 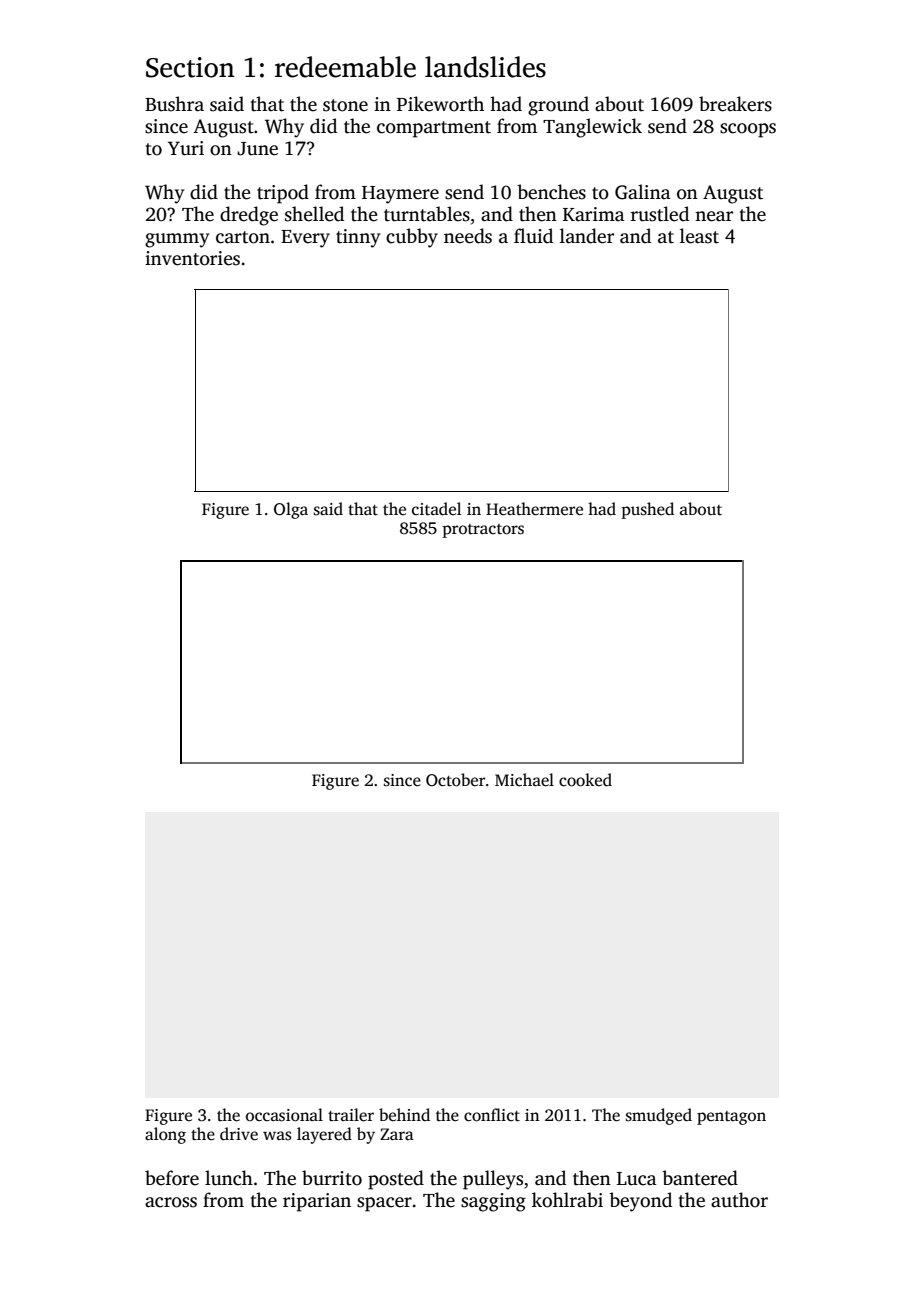 What do you see at coordinates (648, 510) in the screenshot?
I see `pushed` at bounding box center [648, 510].
